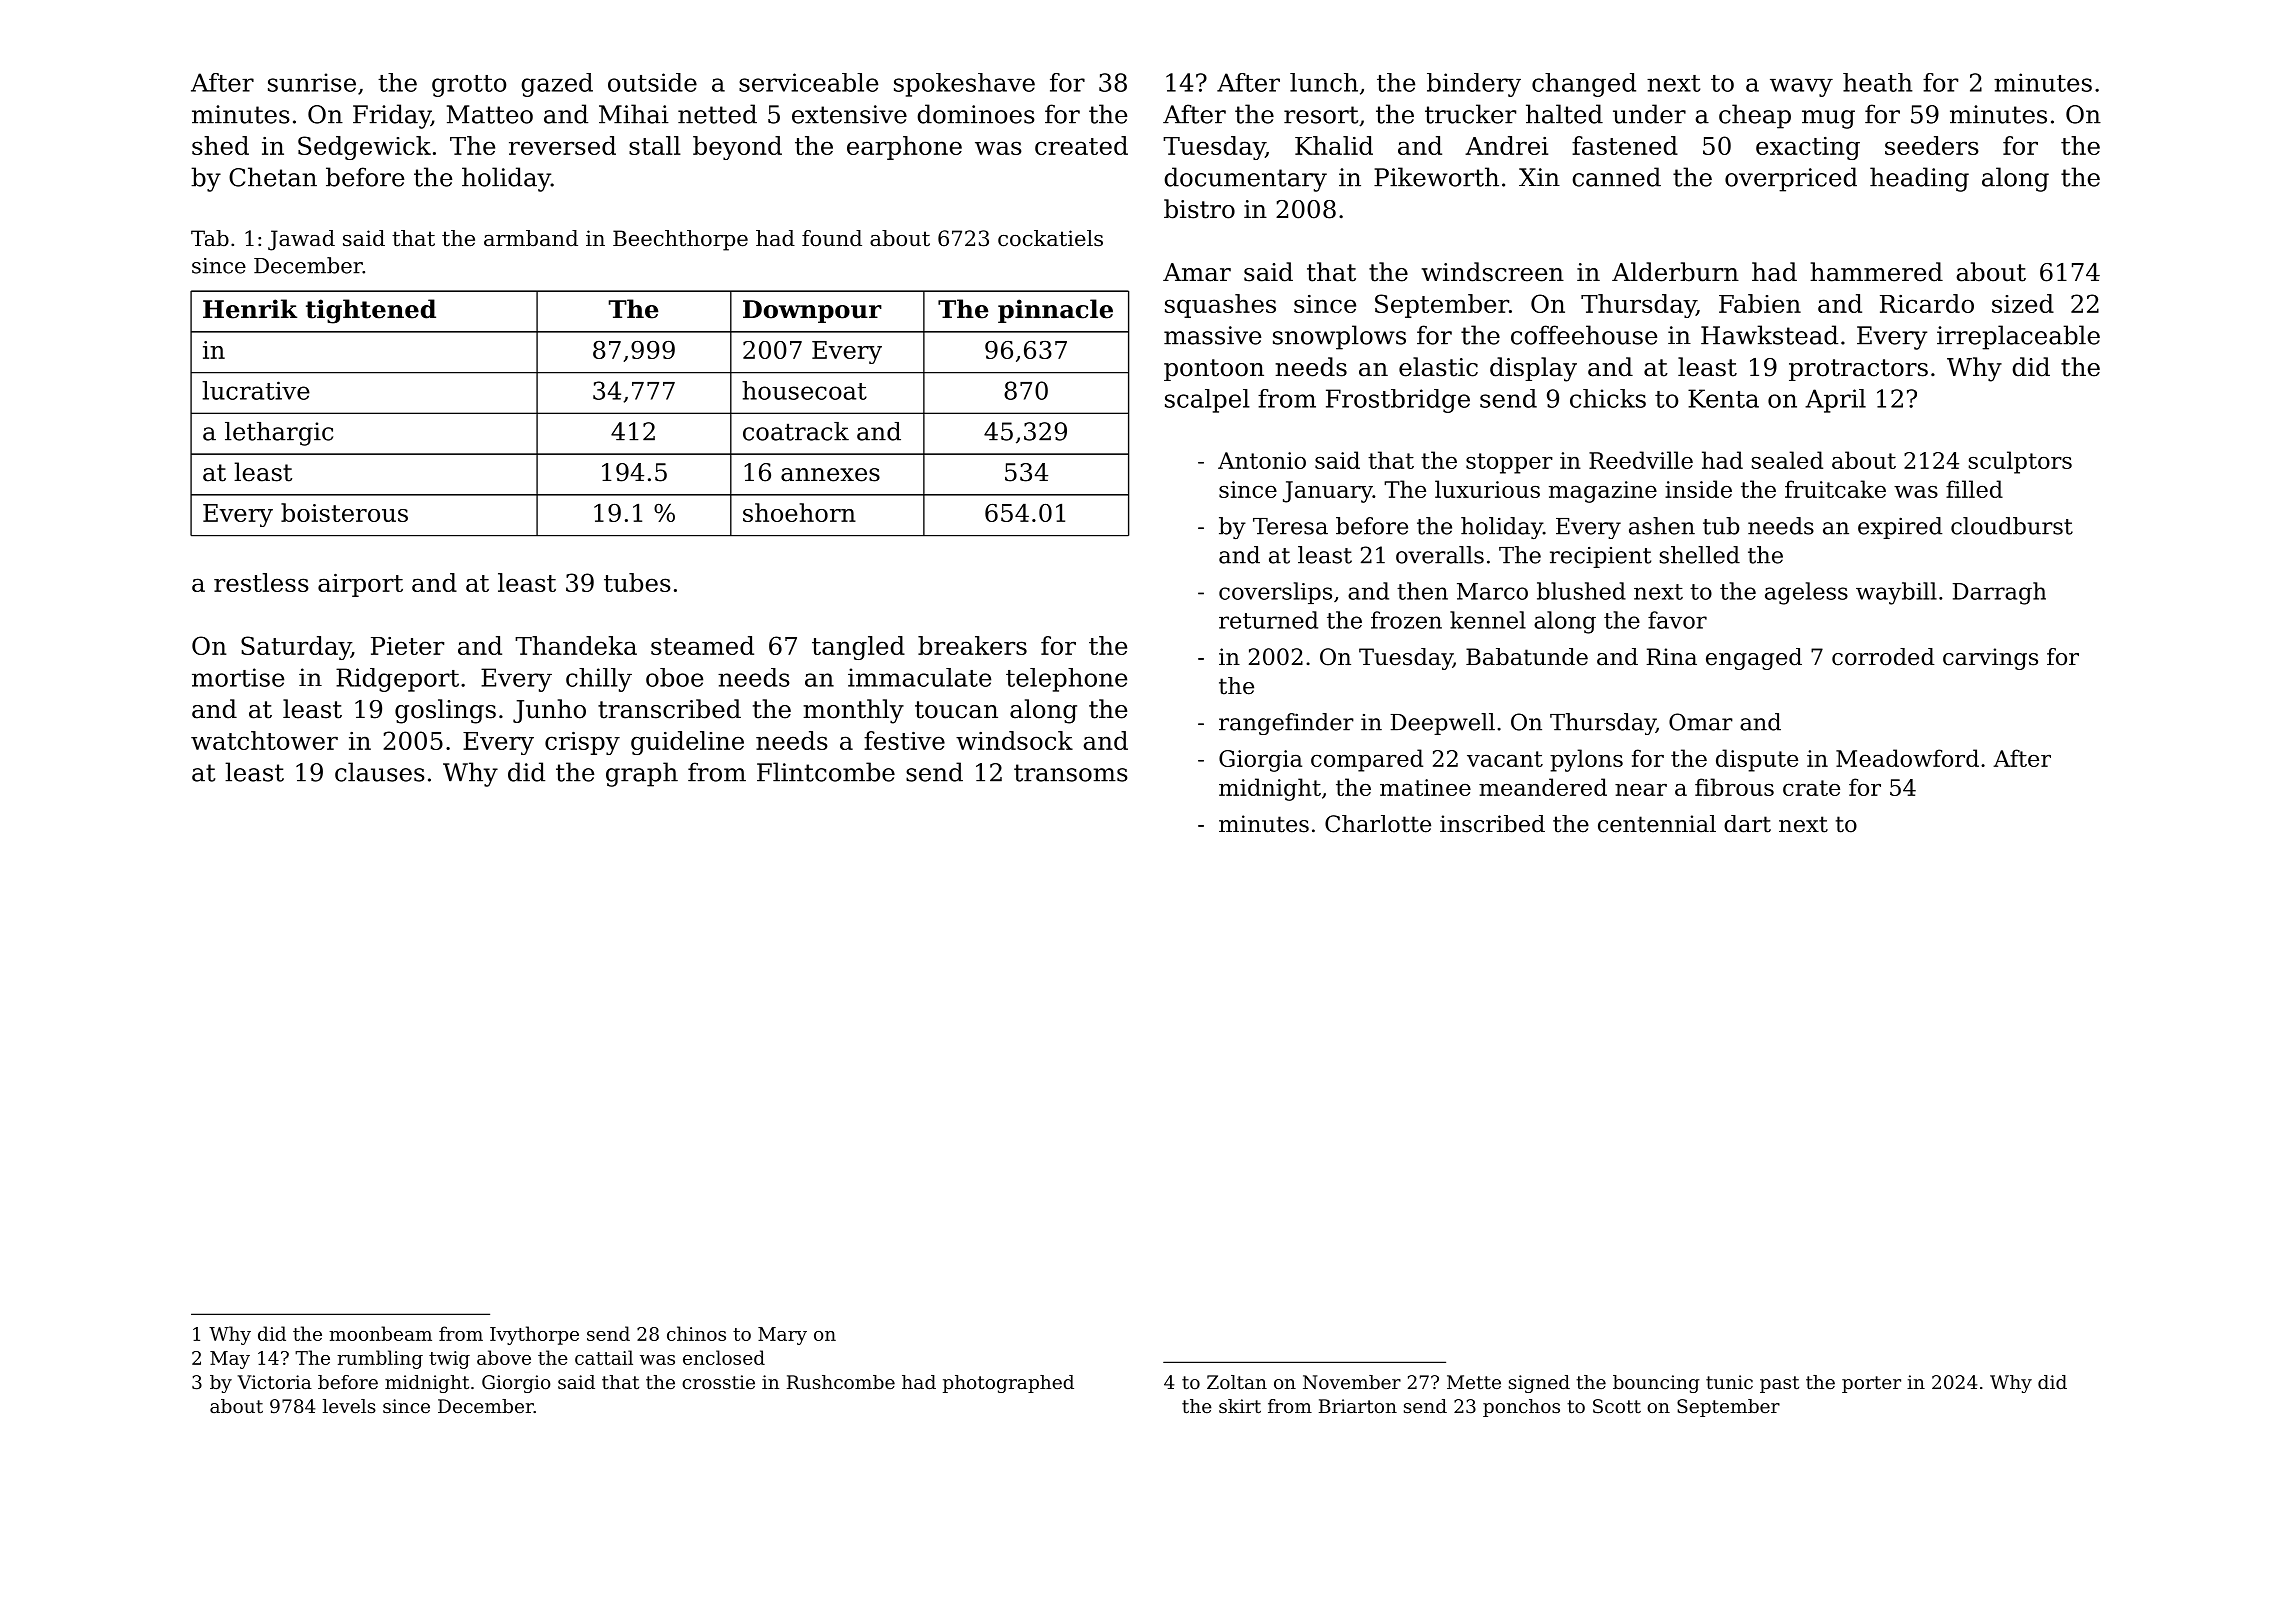 The image size is (2292, 1620). What do you see at coordinates (1641, 790) in the image?
I see `near` at bounding box center [1641, 790].
